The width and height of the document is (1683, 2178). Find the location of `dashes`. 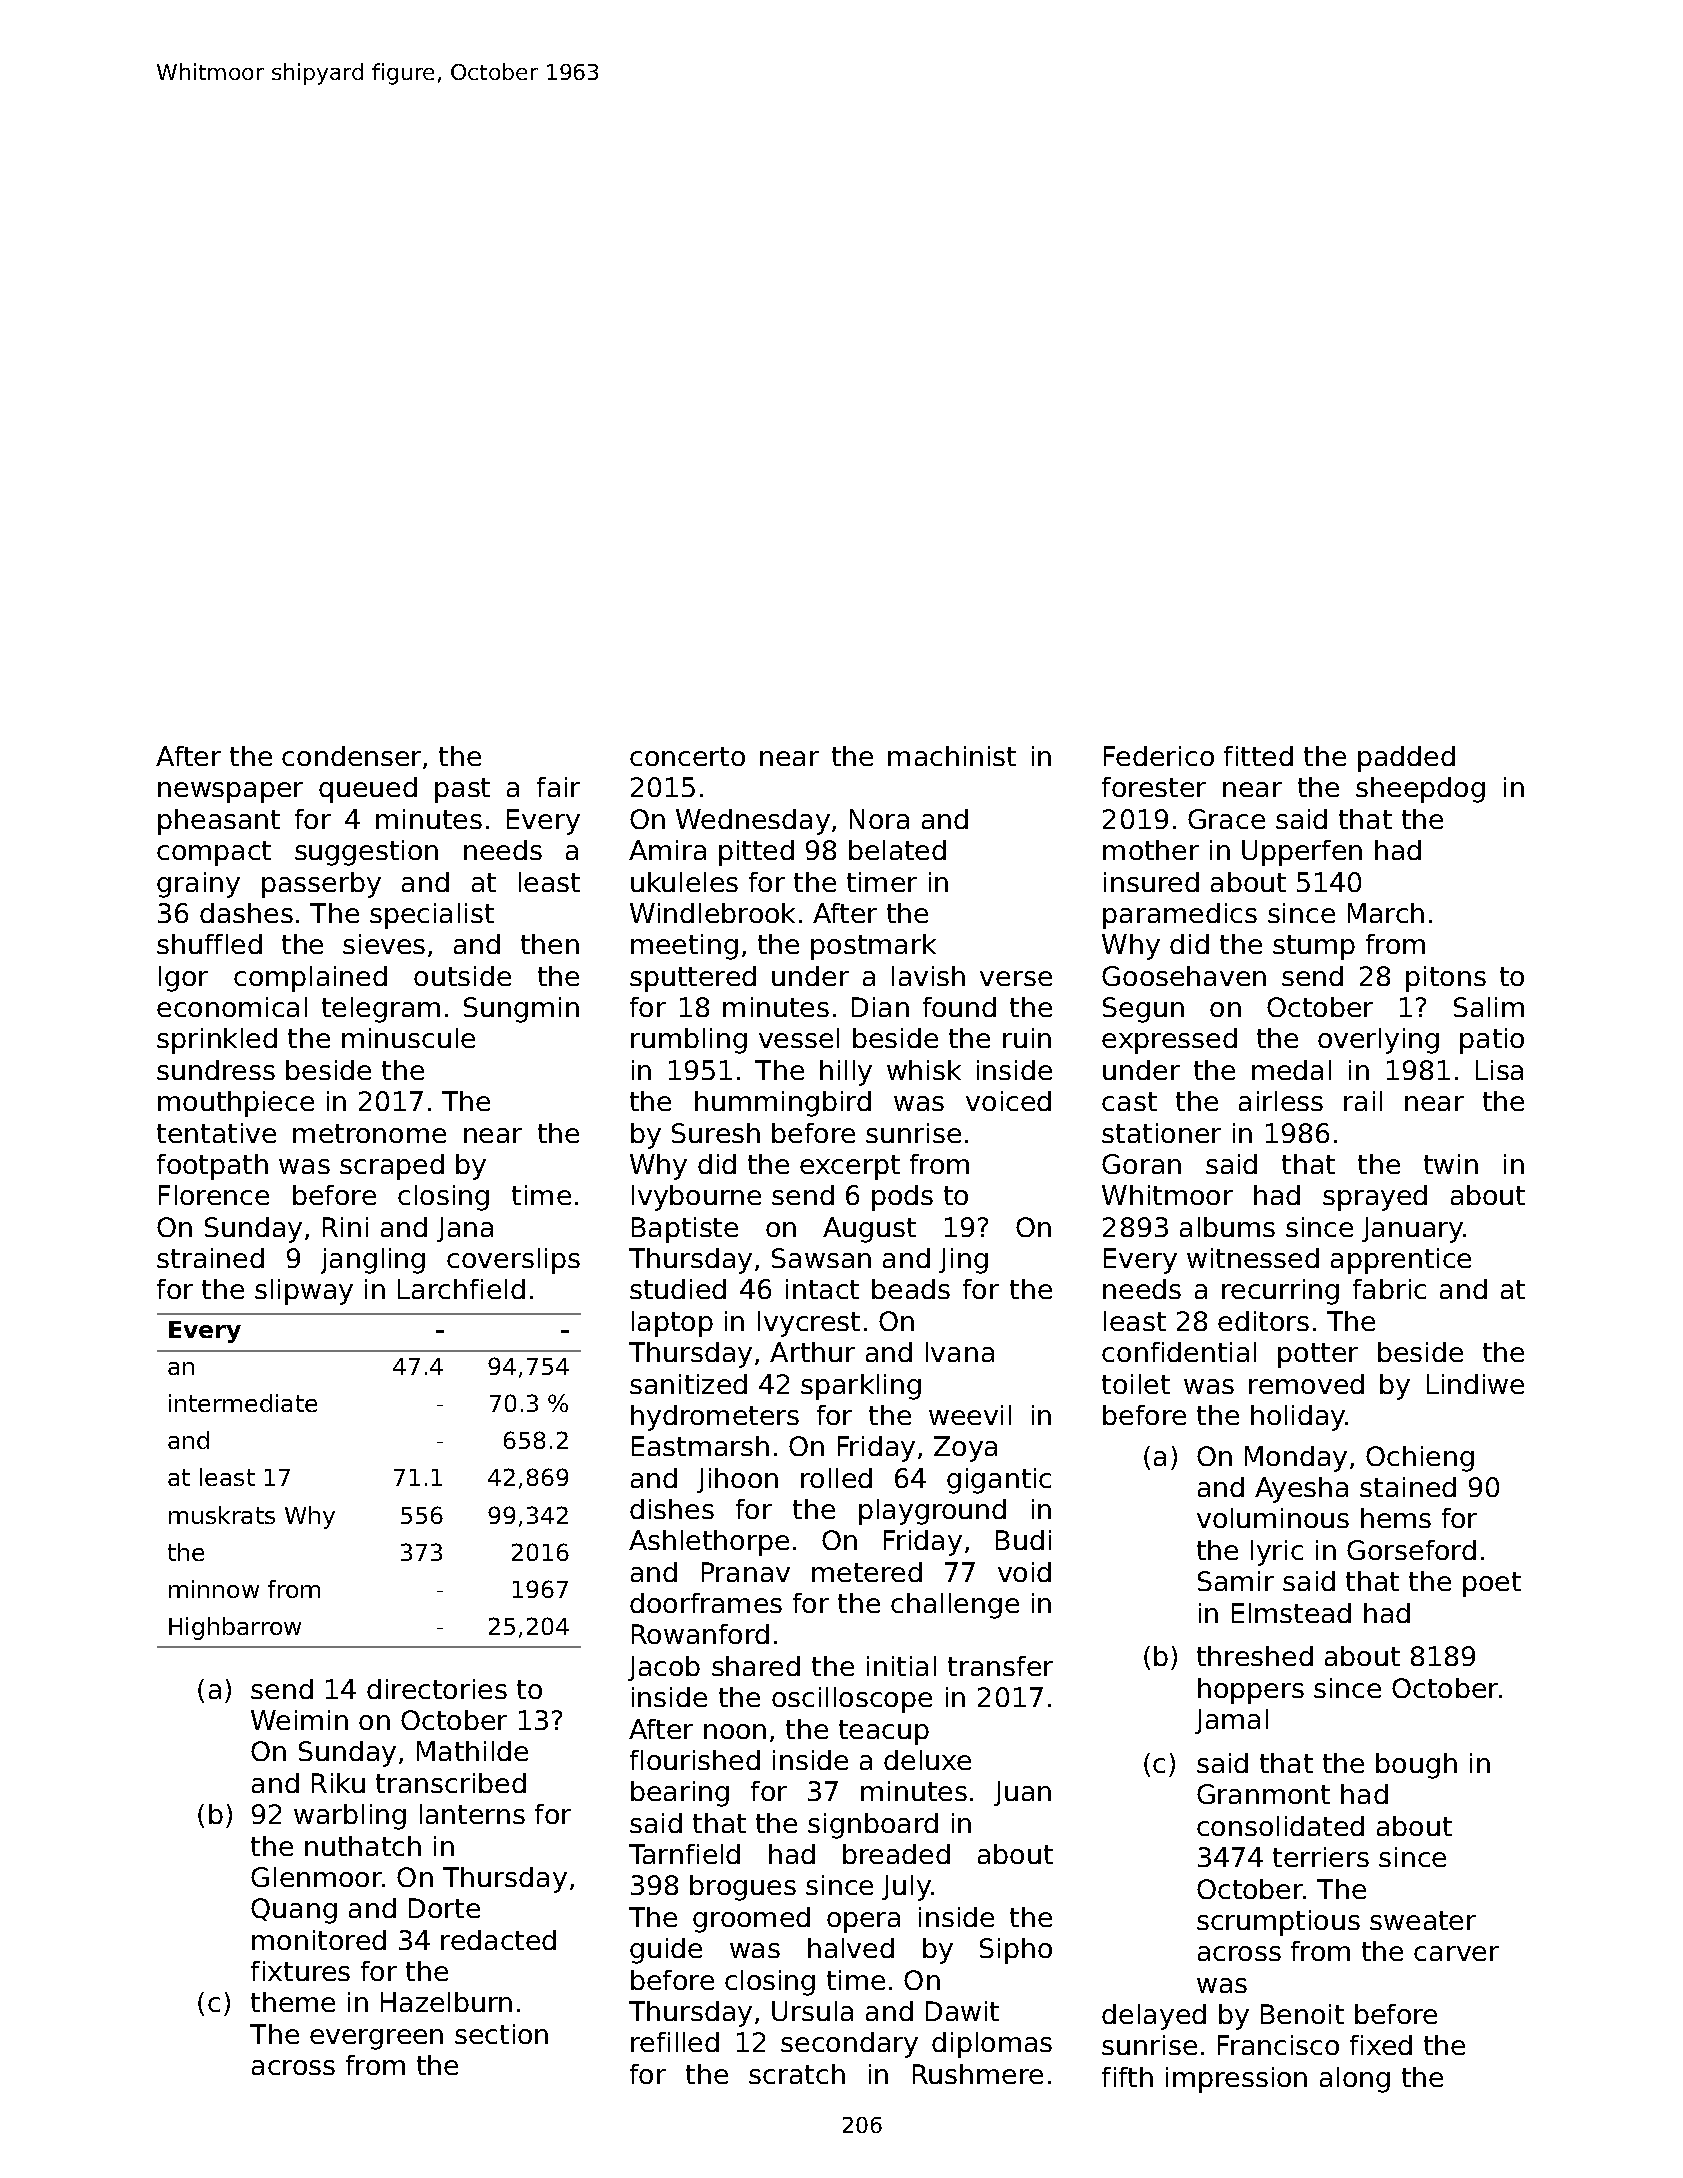

dashes is located at coordinates (246, 913).
